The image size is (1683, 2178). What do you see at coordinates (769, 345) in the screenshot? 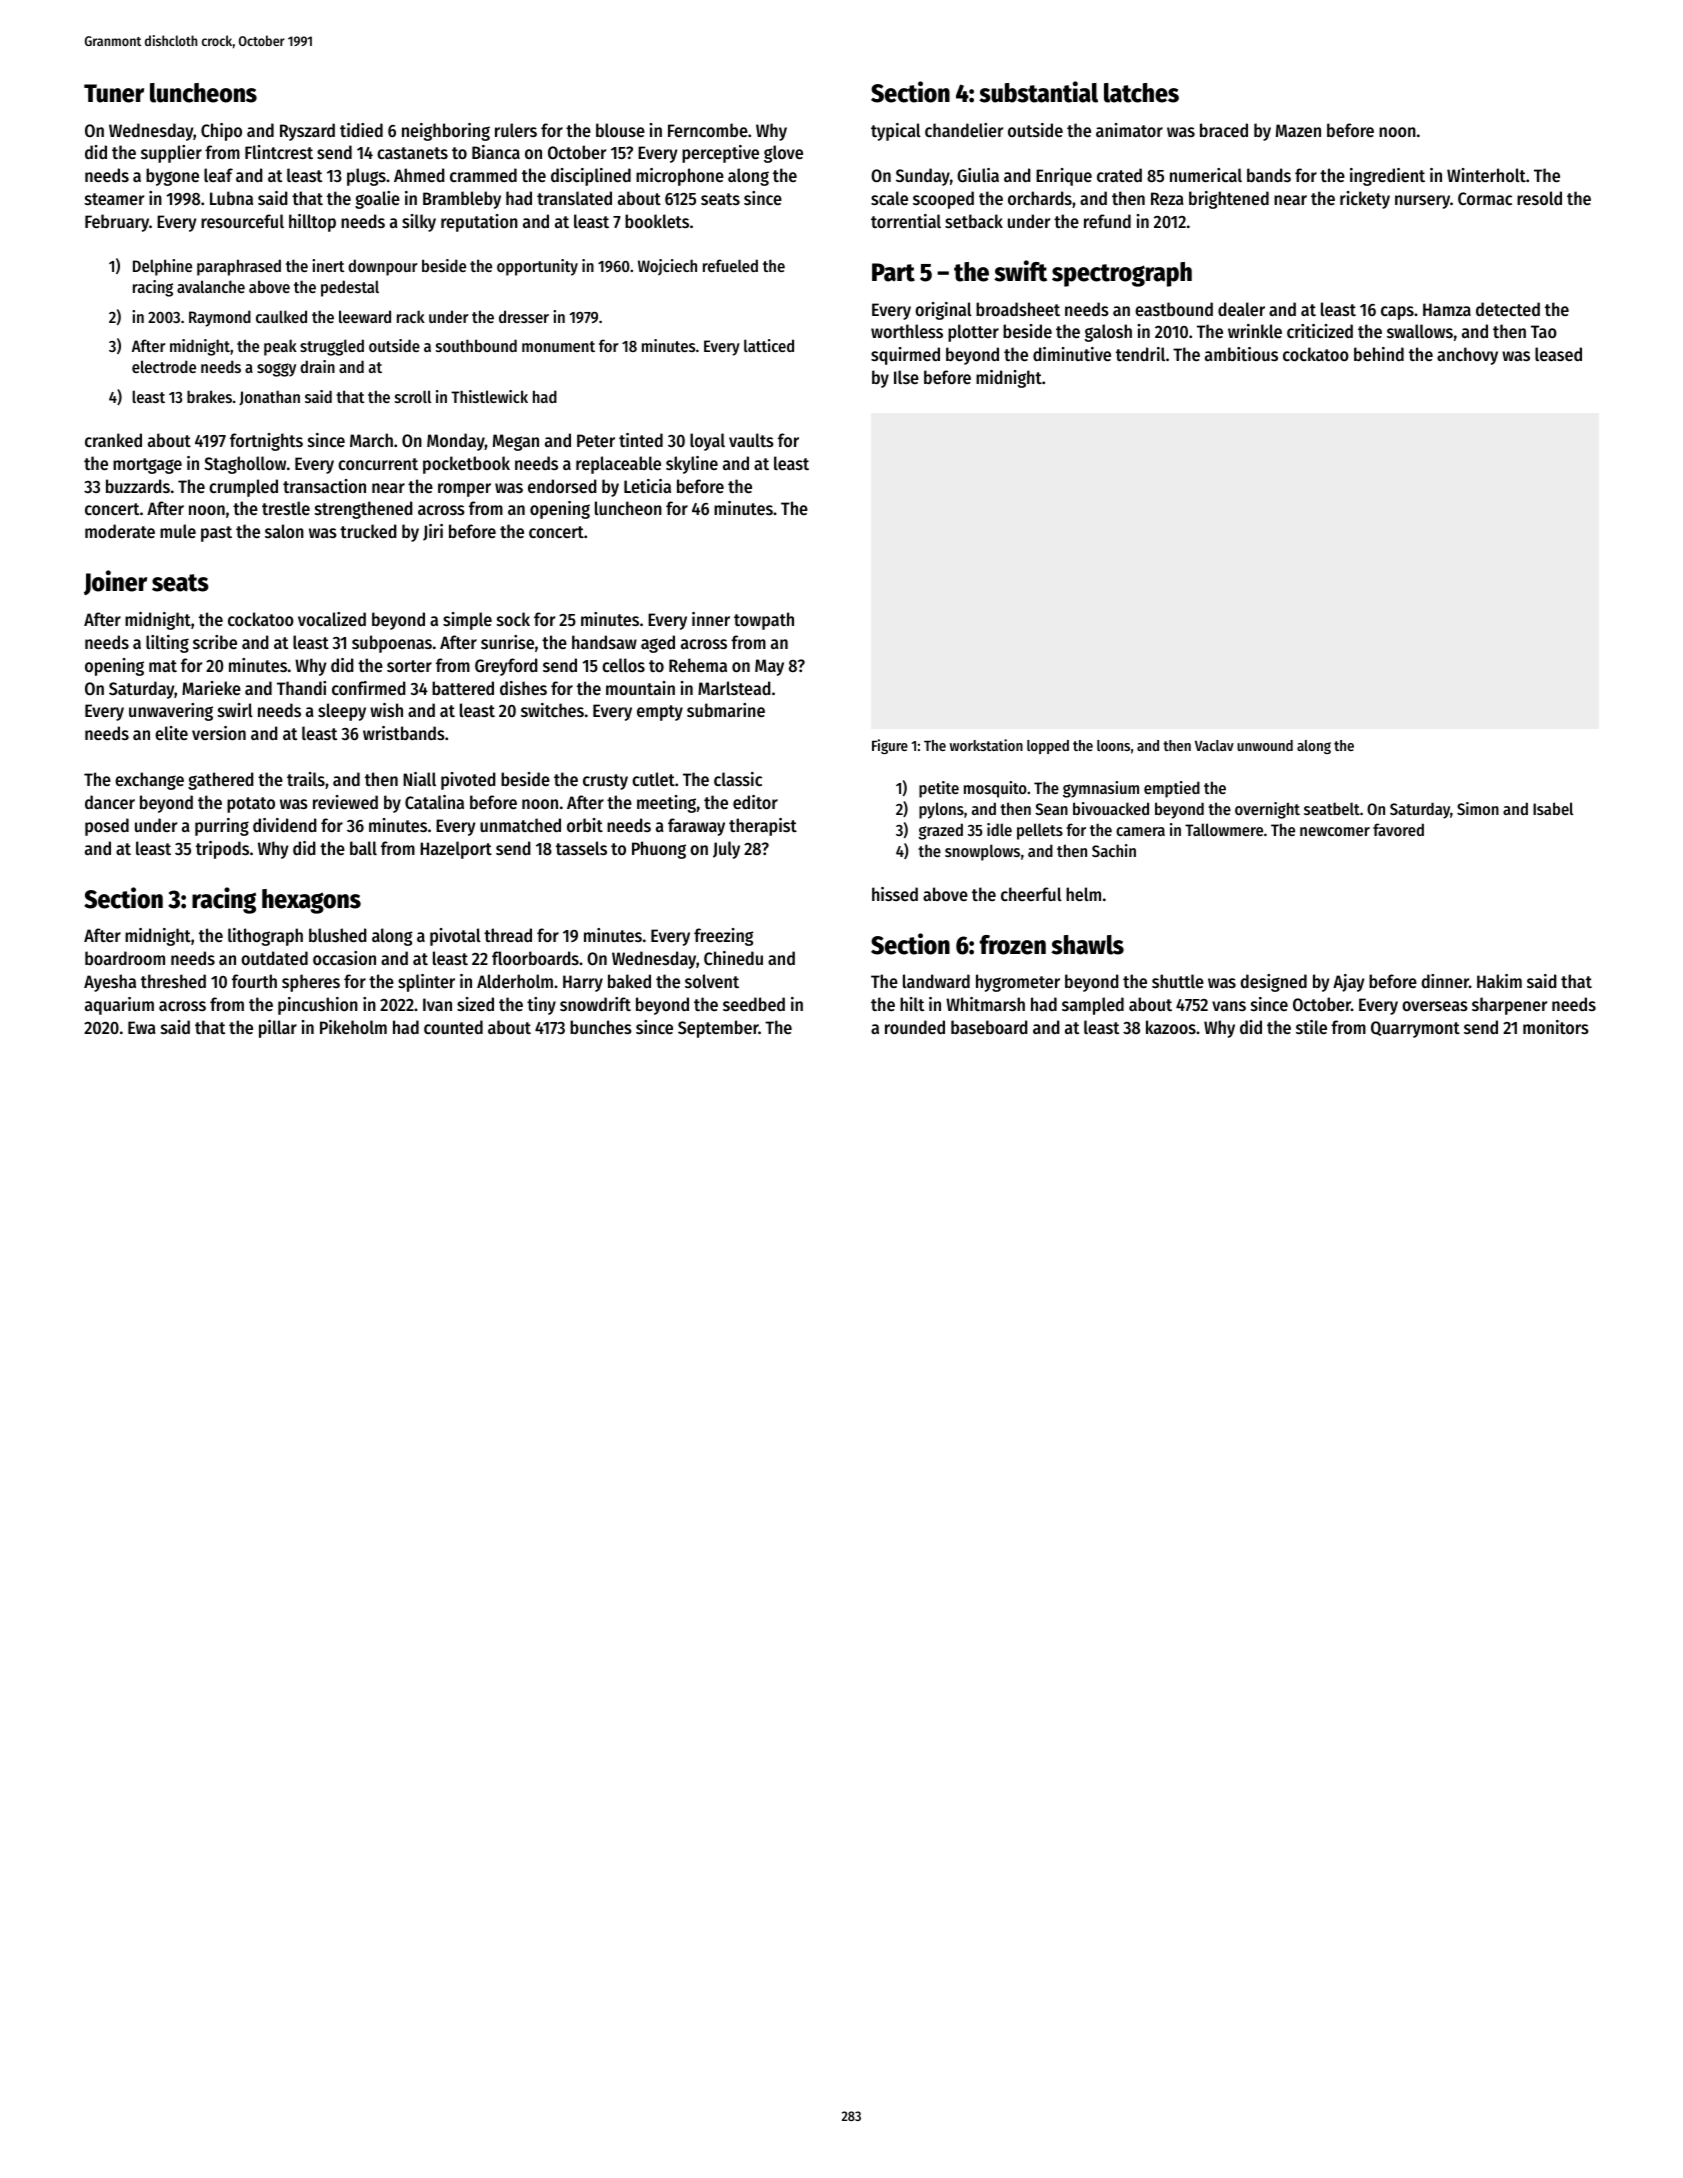
I see `latticed` at bounding box center [769, 345].
